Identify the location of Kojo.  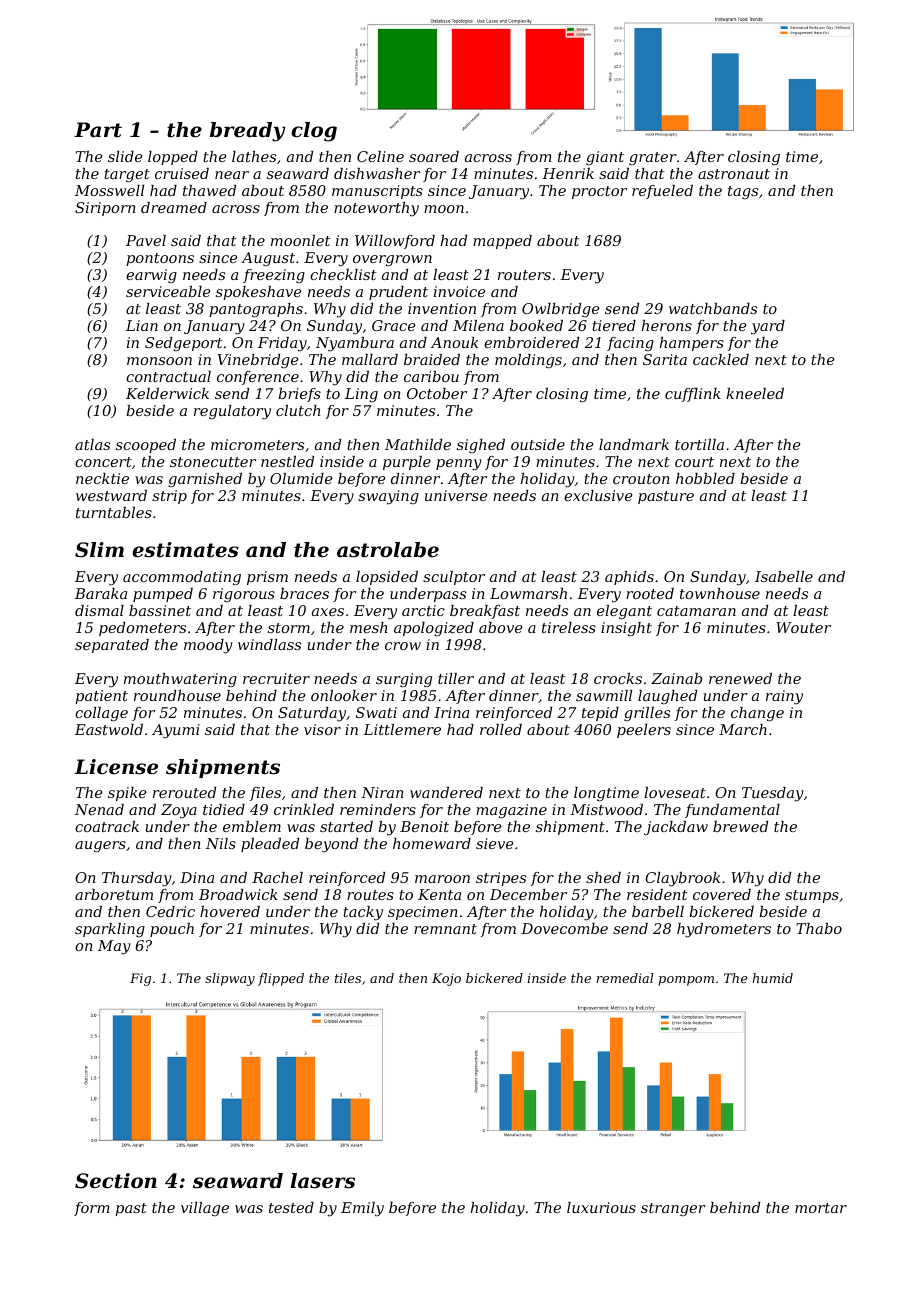
(446, 979).
